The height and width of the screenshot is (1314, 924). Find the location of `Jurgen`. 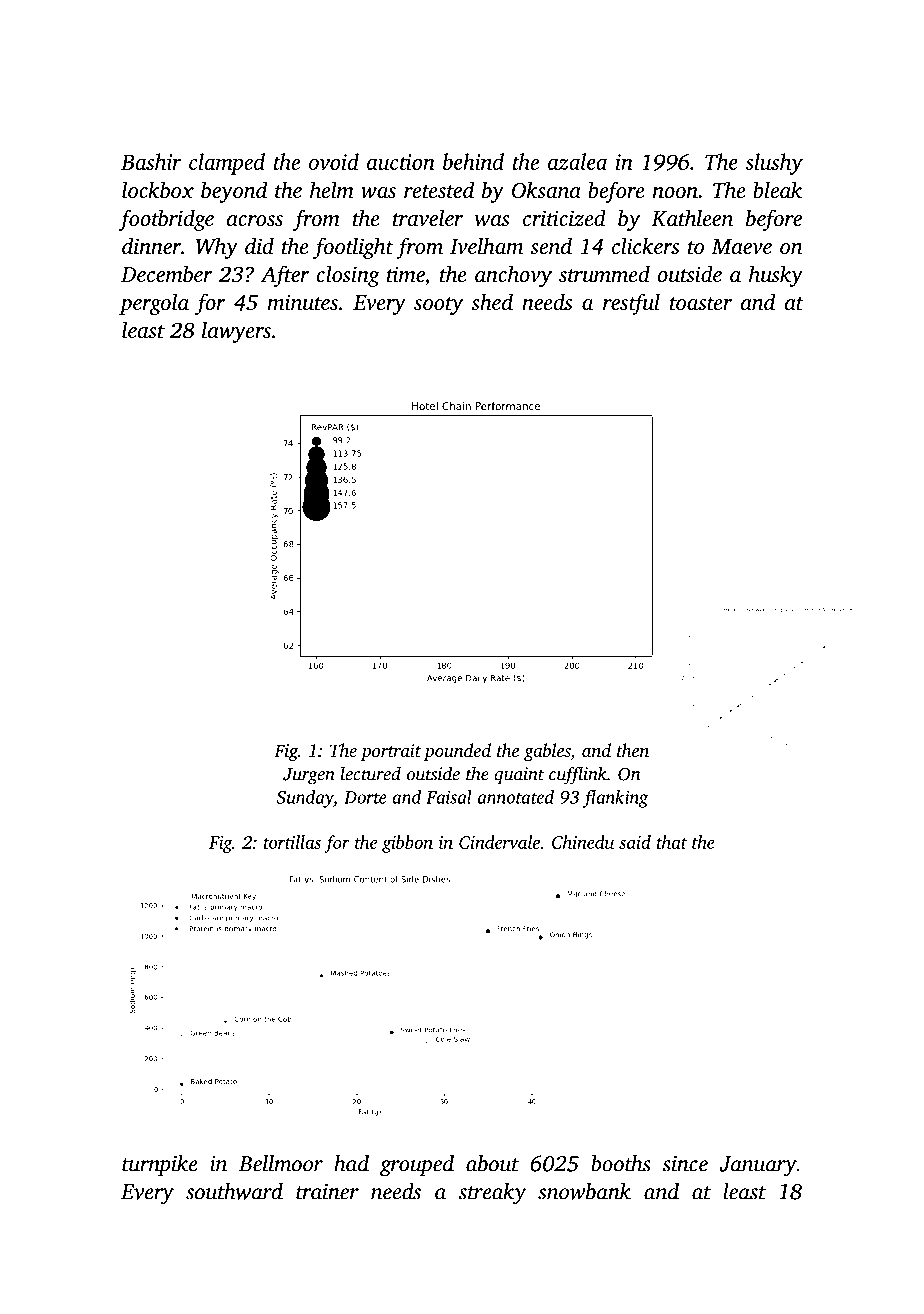

Jurgen is located at coordinates (309, 776).
